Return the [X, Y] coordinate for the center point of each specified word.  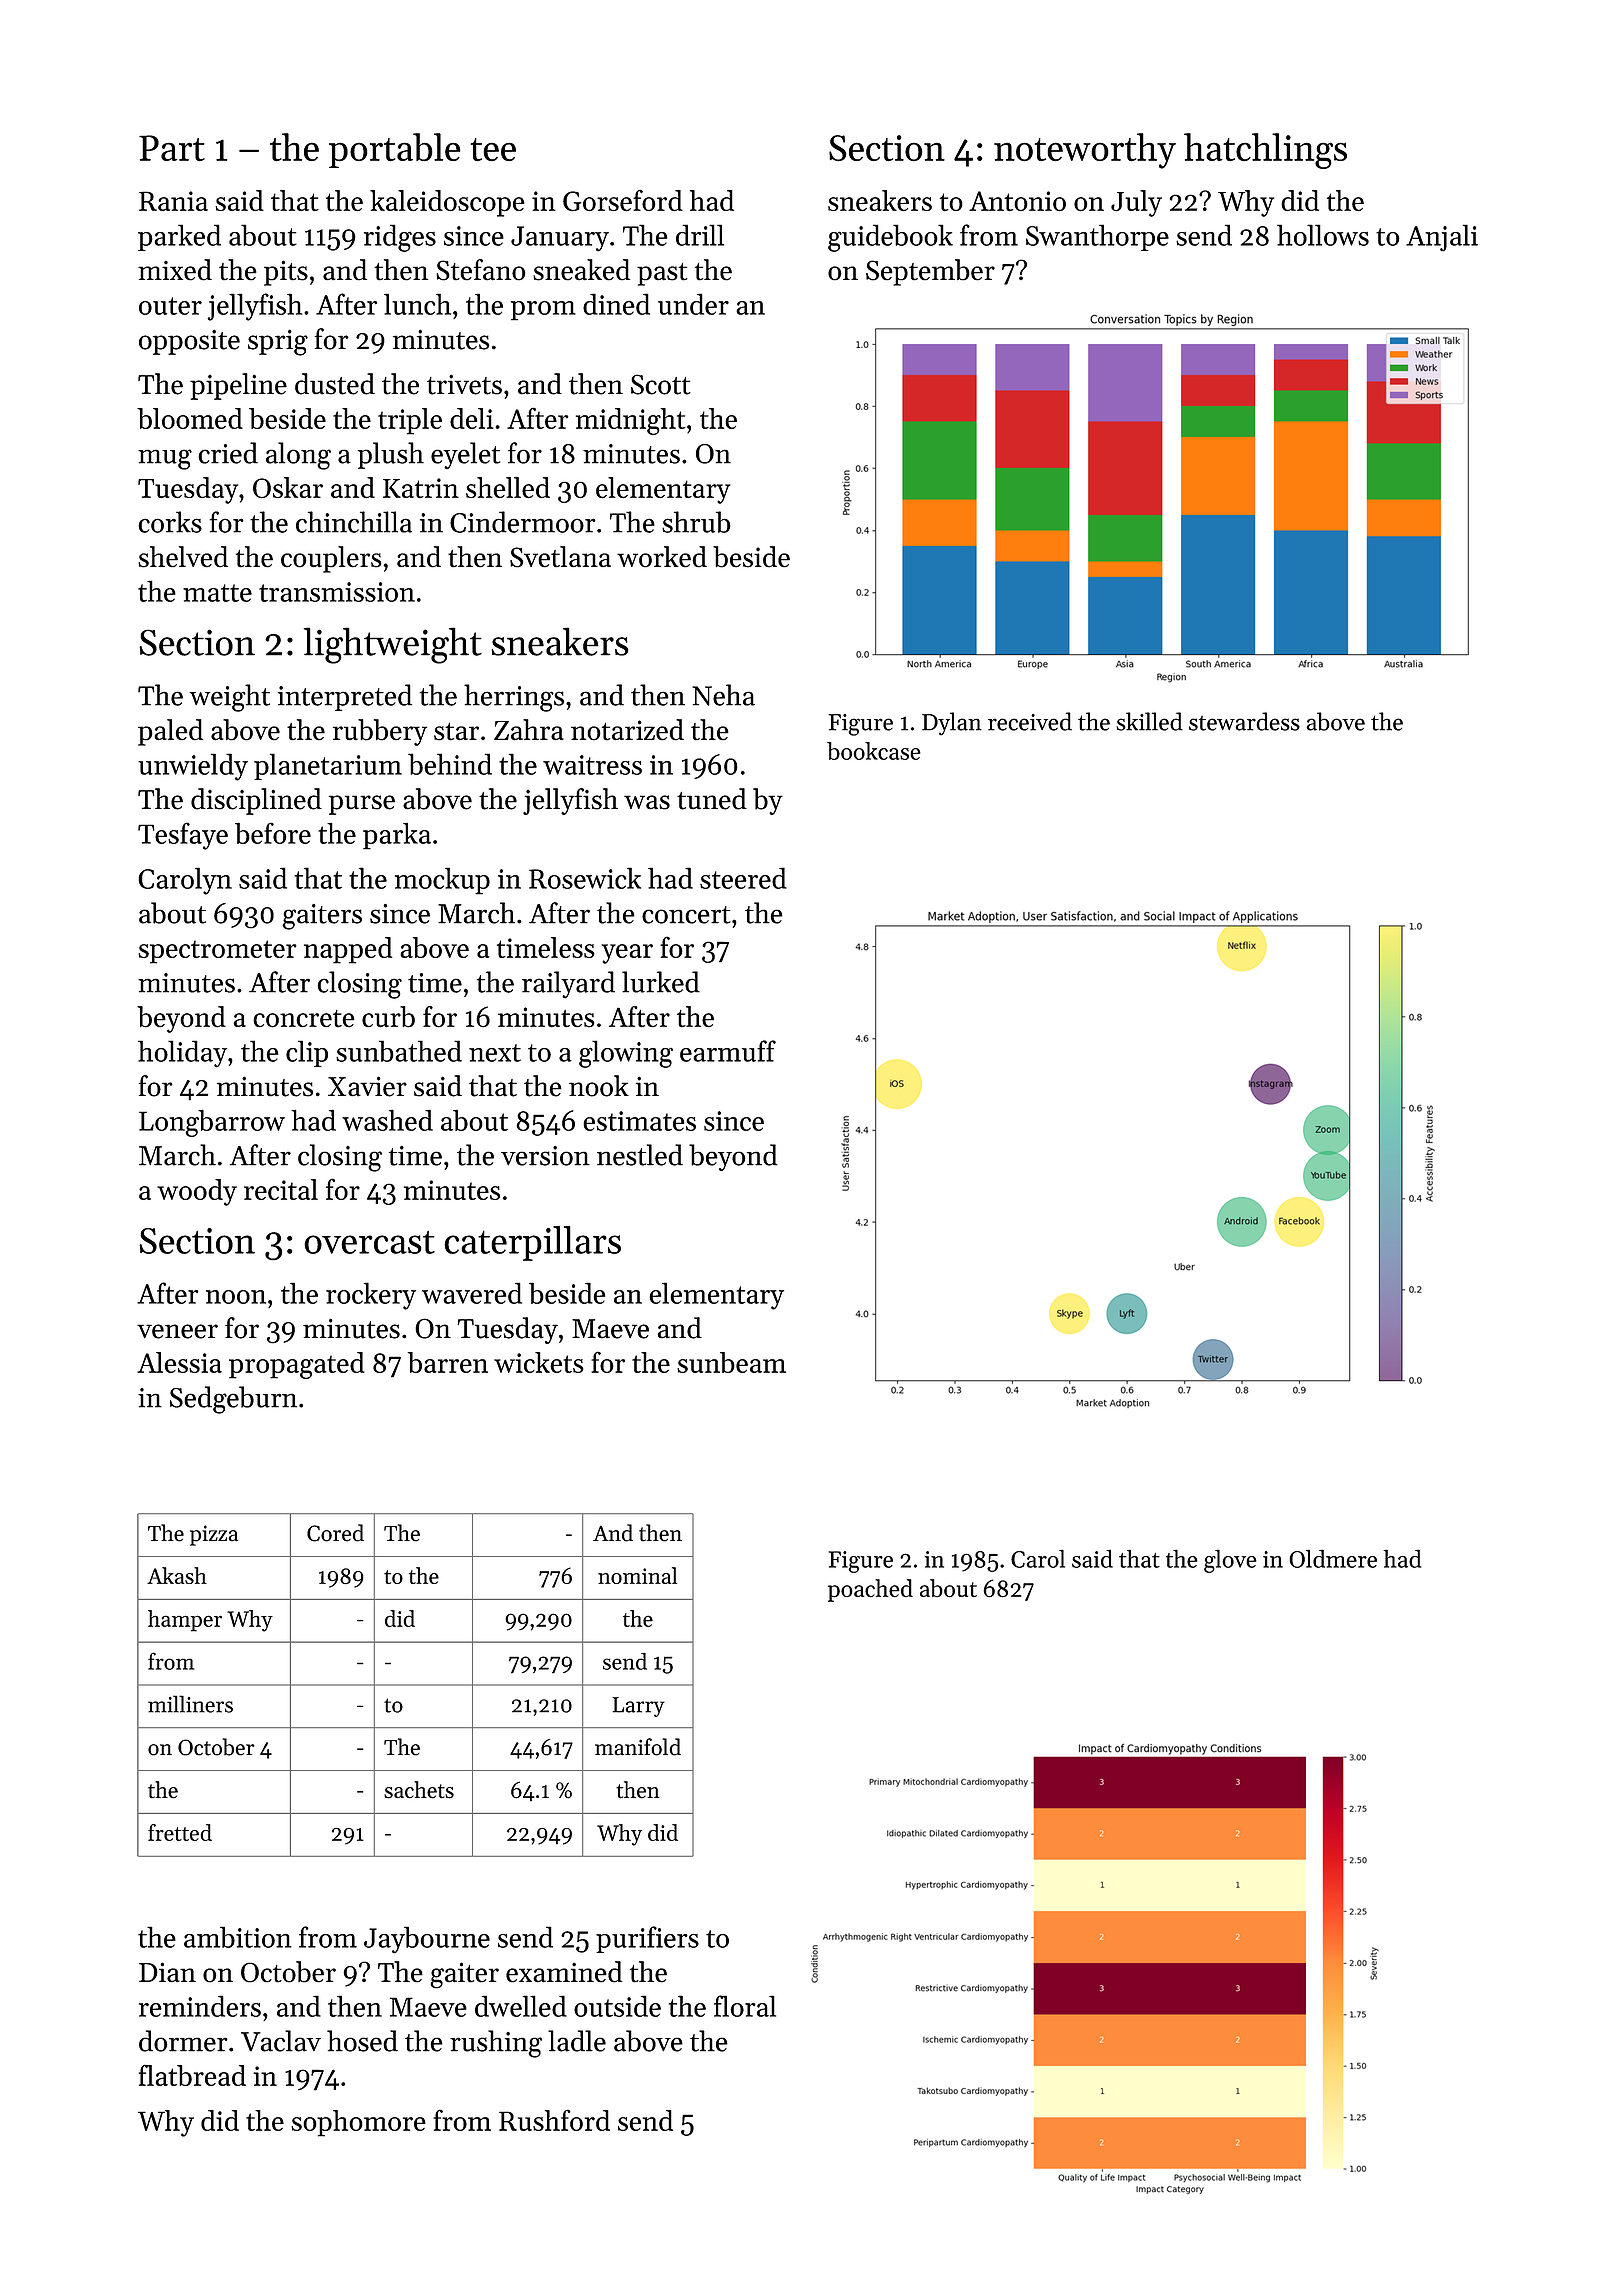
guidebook [890, 238]
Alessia [179, 1362]
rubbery [380, 732]
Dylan [952, 723]
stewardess [1244, 721]
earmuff [728, 1051]
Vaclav [281, 2041]
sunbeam [731, 1362]
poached [870, 1590]
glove [1230, 1561]
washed [387, 1120]
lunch [417, 304]
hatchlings [1265, 151]
